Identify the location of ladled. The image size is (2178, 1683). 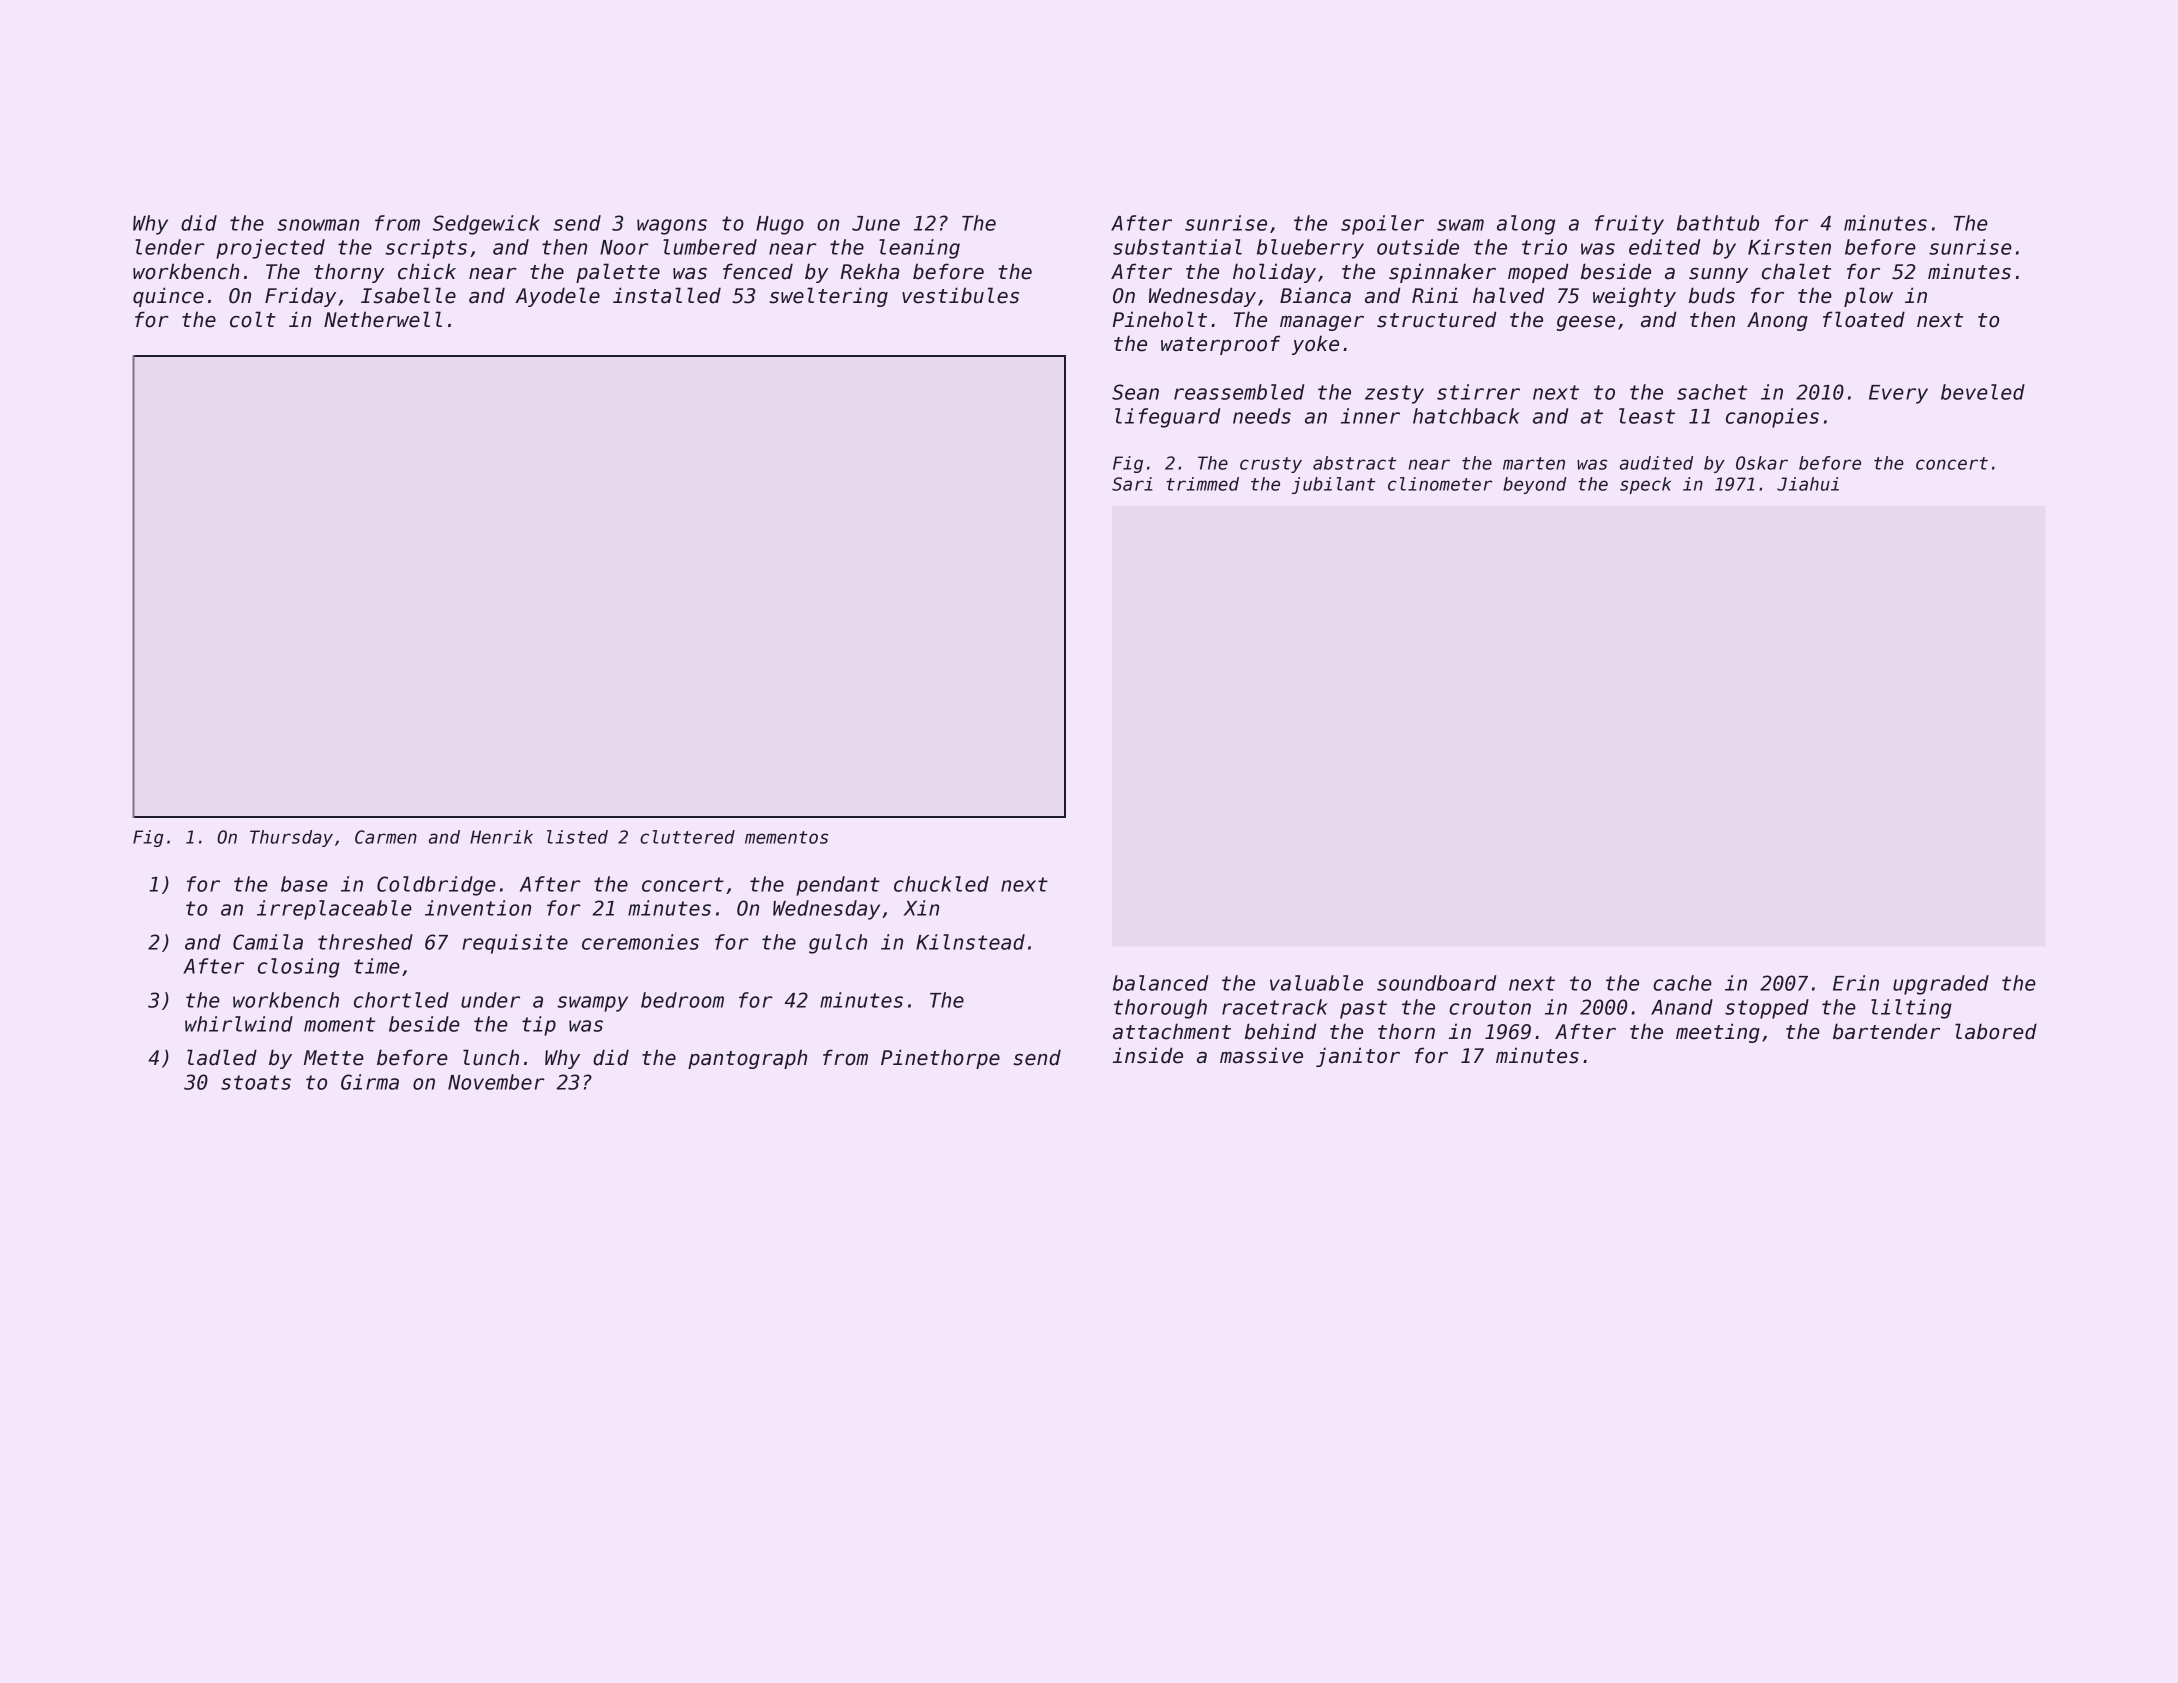
(222, 1057).
